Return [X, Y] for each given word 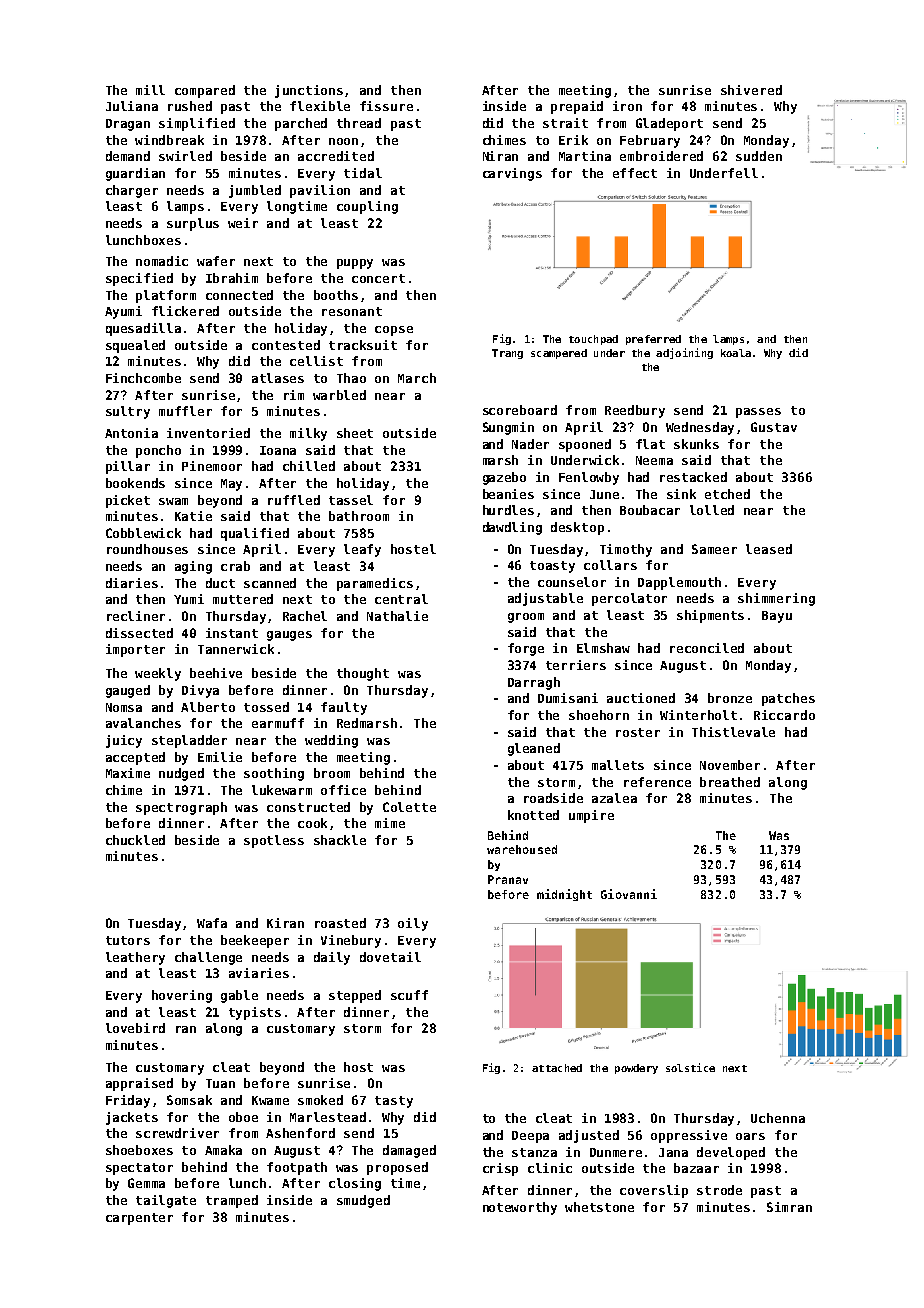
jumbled [255, 191]
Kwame [270, 1100]
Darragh [534, 683]
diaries [132, 583]
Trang [507, 354]
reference [657, 782]
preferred [653, 340]
